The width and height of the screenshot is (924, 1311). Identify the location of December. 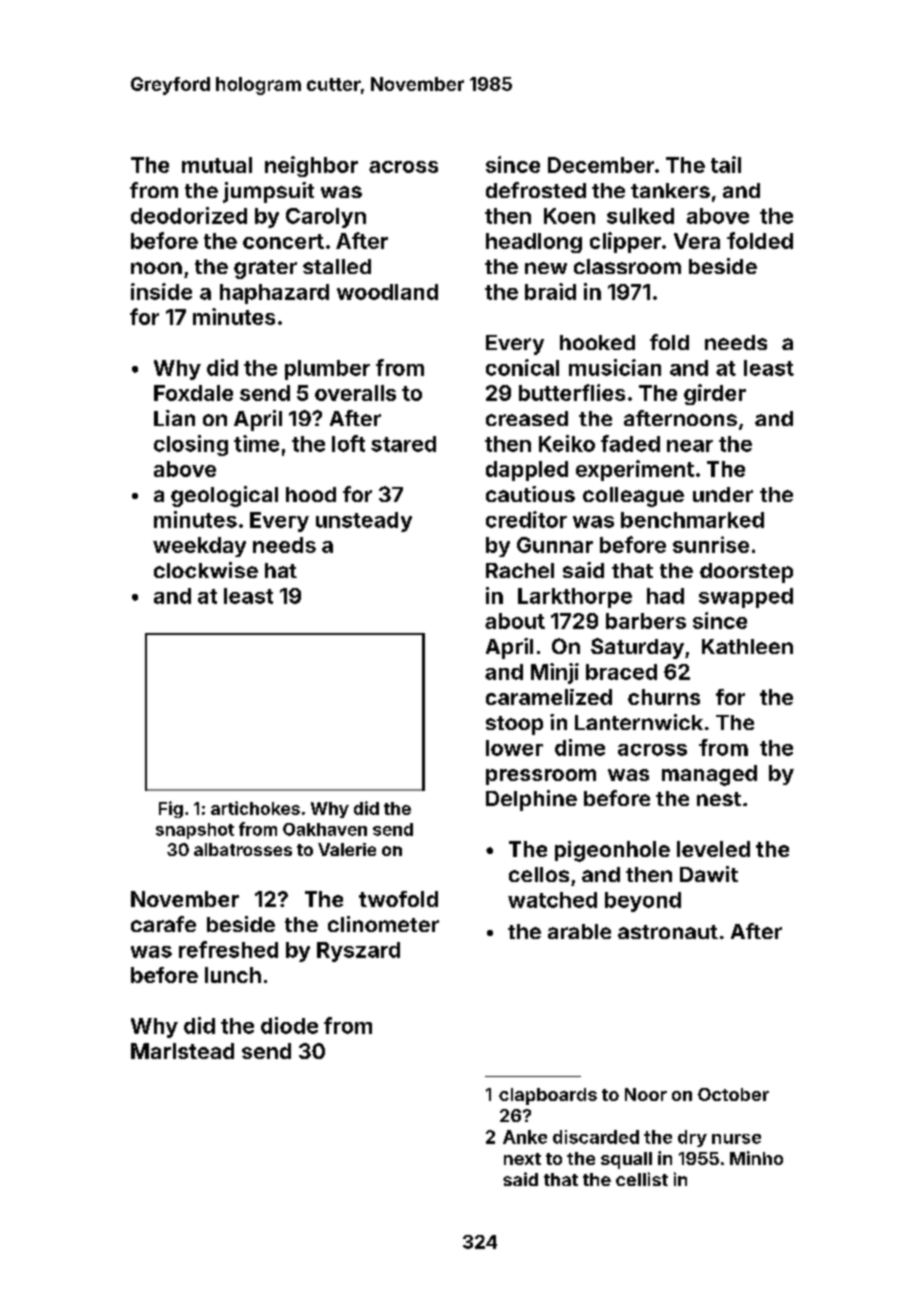
(601, 165).
